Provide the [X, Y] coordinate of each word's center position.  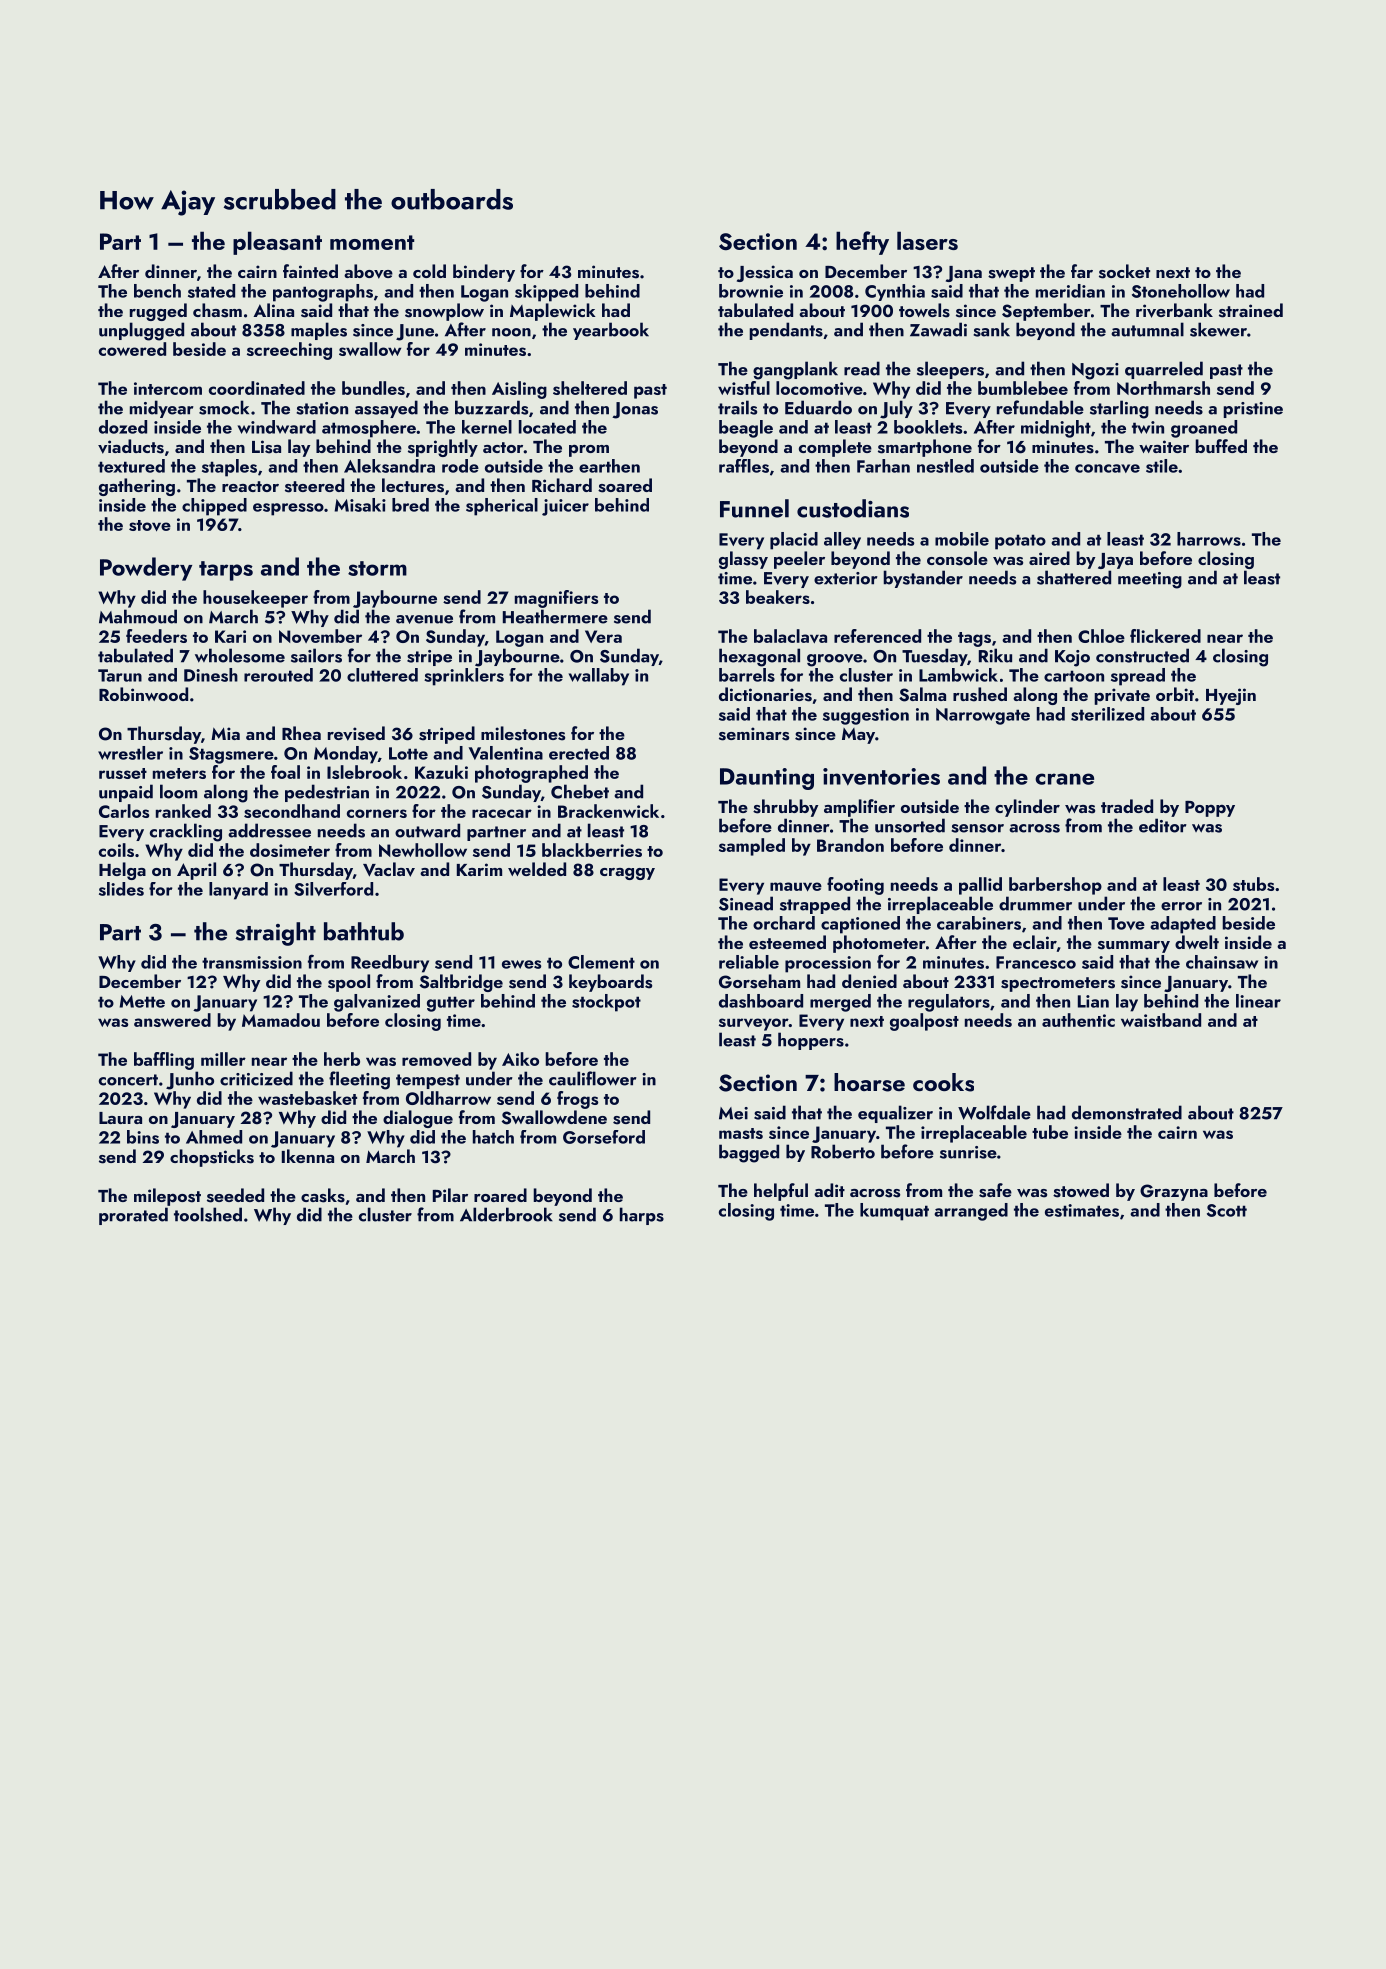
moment [372, 242]
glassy [743, 560]
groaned [1204, 429]
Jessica [765, 273]
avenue [424, 619]
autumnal [1147, 329]
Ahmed [214, 1137]
